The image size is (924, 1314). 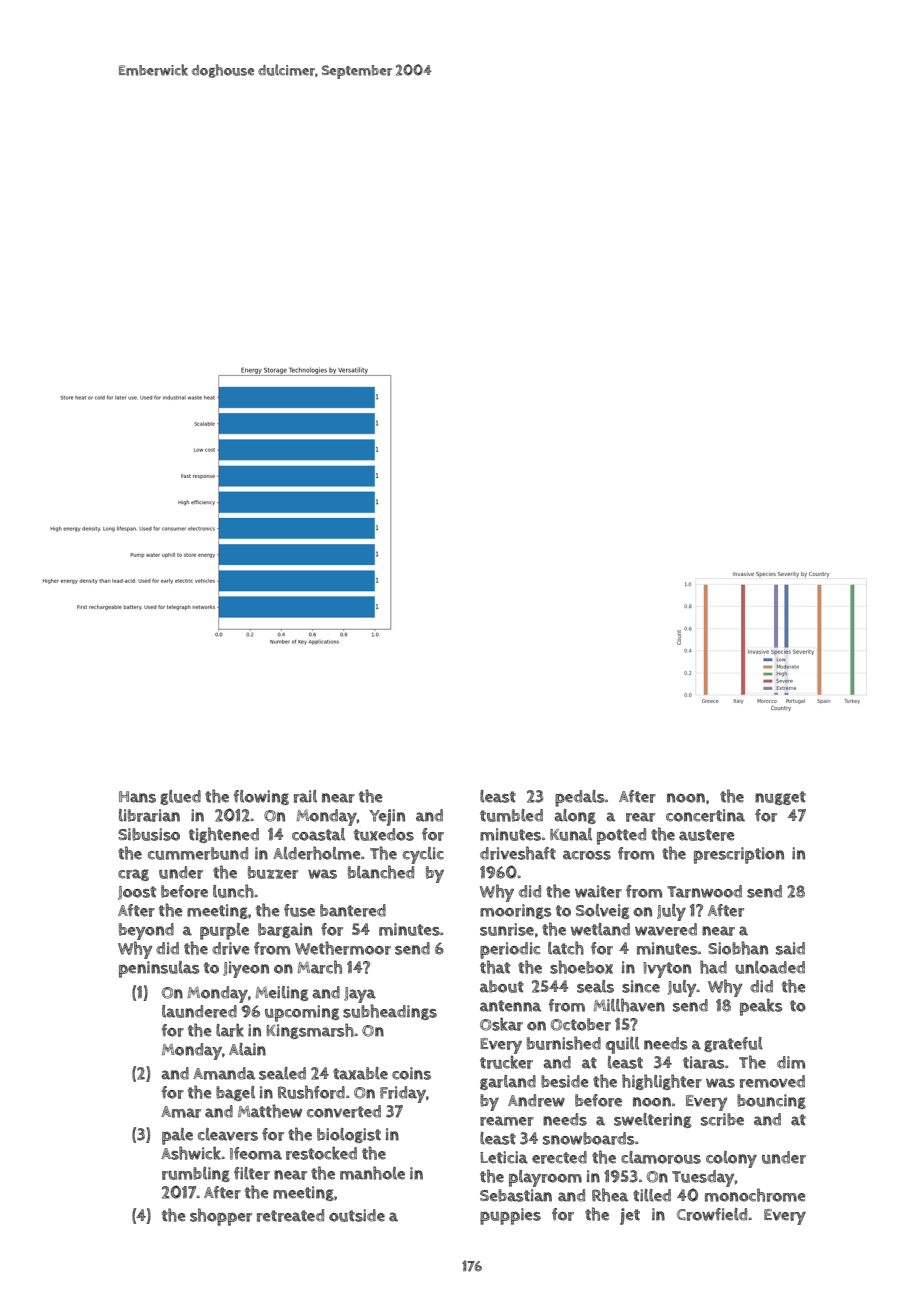 What do you see at coordinates (221, 1217) in the screenshot?
I see `shopper` at bounding box center [221, 1217].
